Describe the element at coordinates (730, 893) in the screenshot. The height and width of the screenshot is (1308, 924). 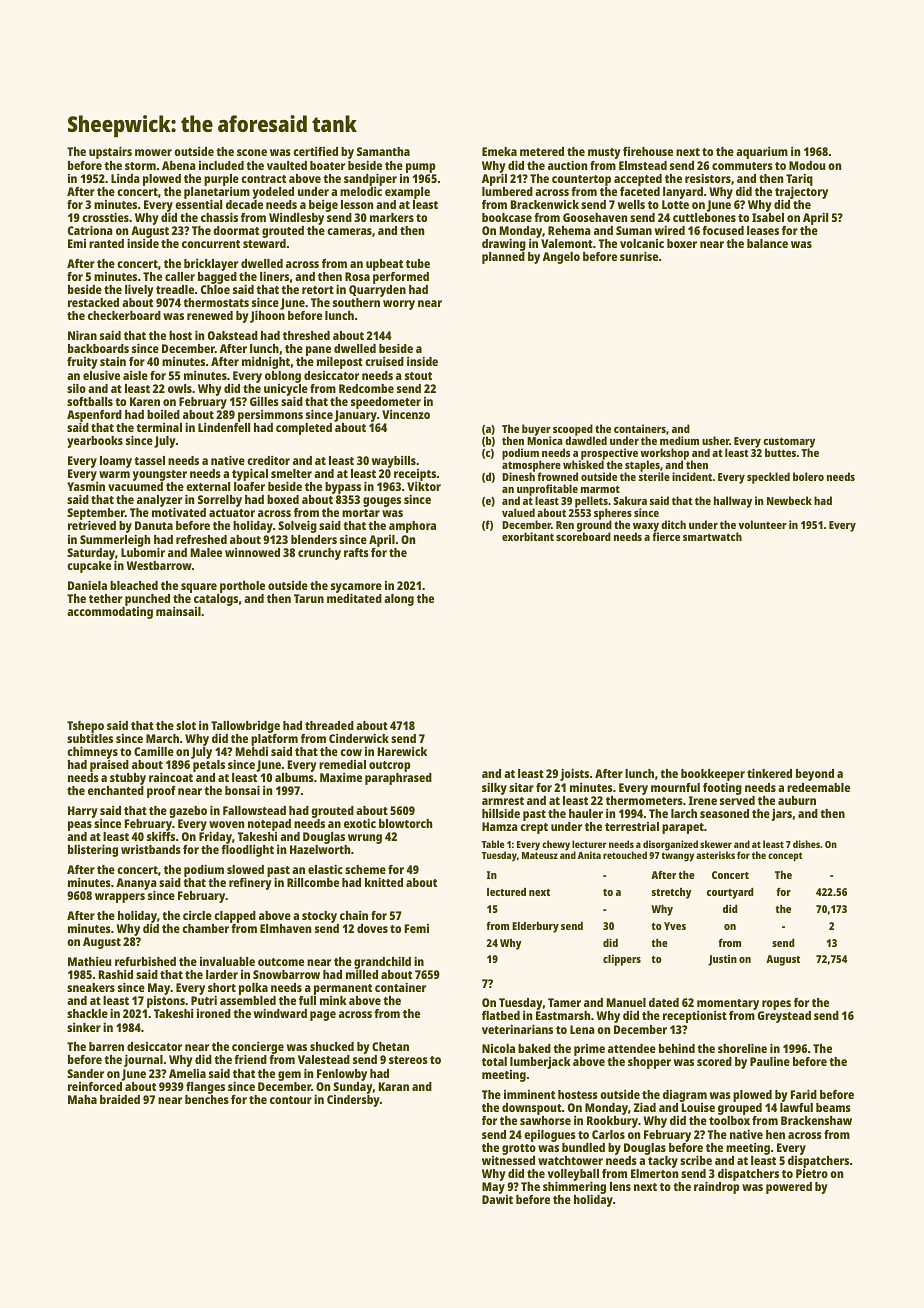
I see `courtyard` at that location.
